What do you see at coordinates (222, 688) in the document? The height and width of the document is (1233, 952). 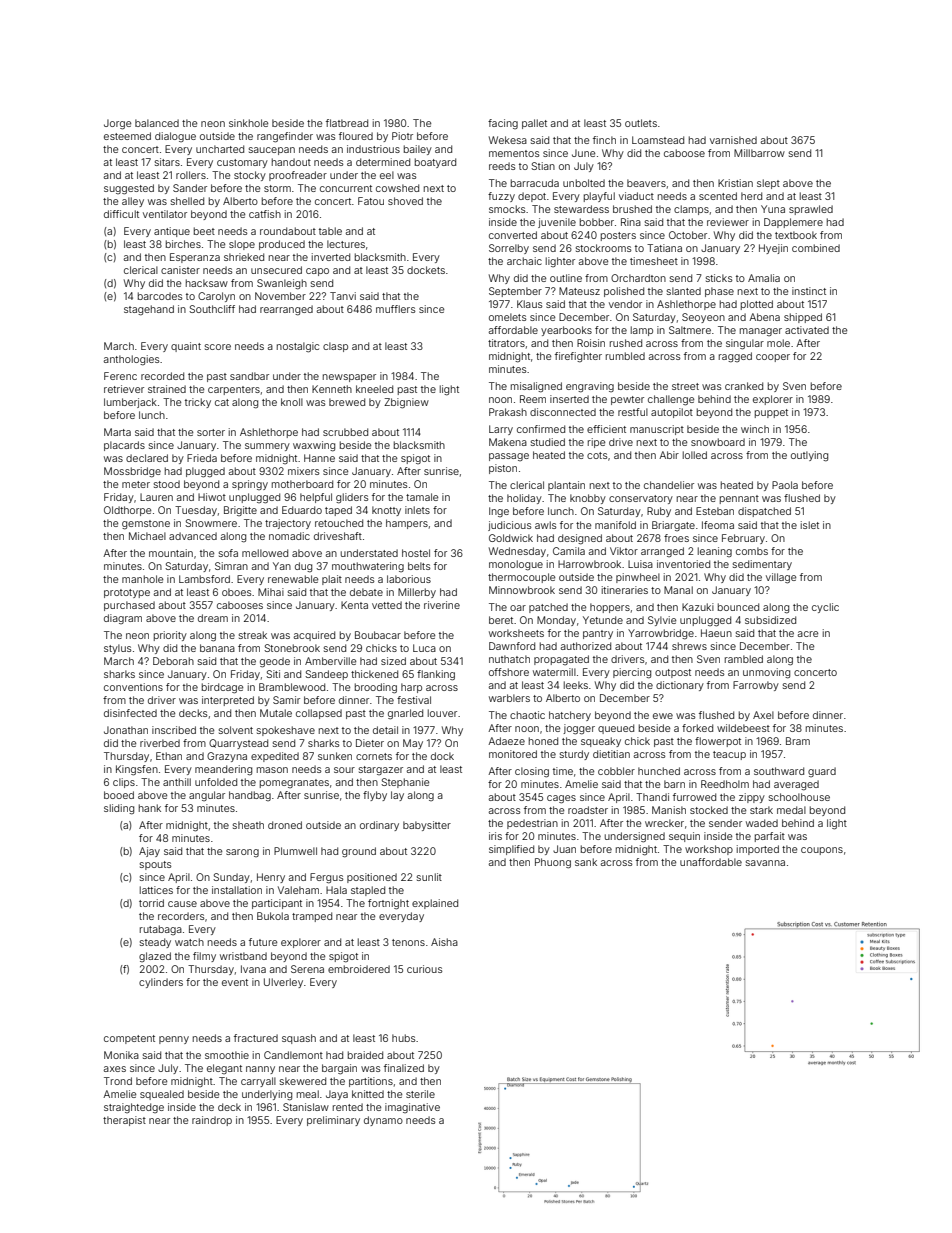 I see `birdcage` at bounding box center [222, 688].
